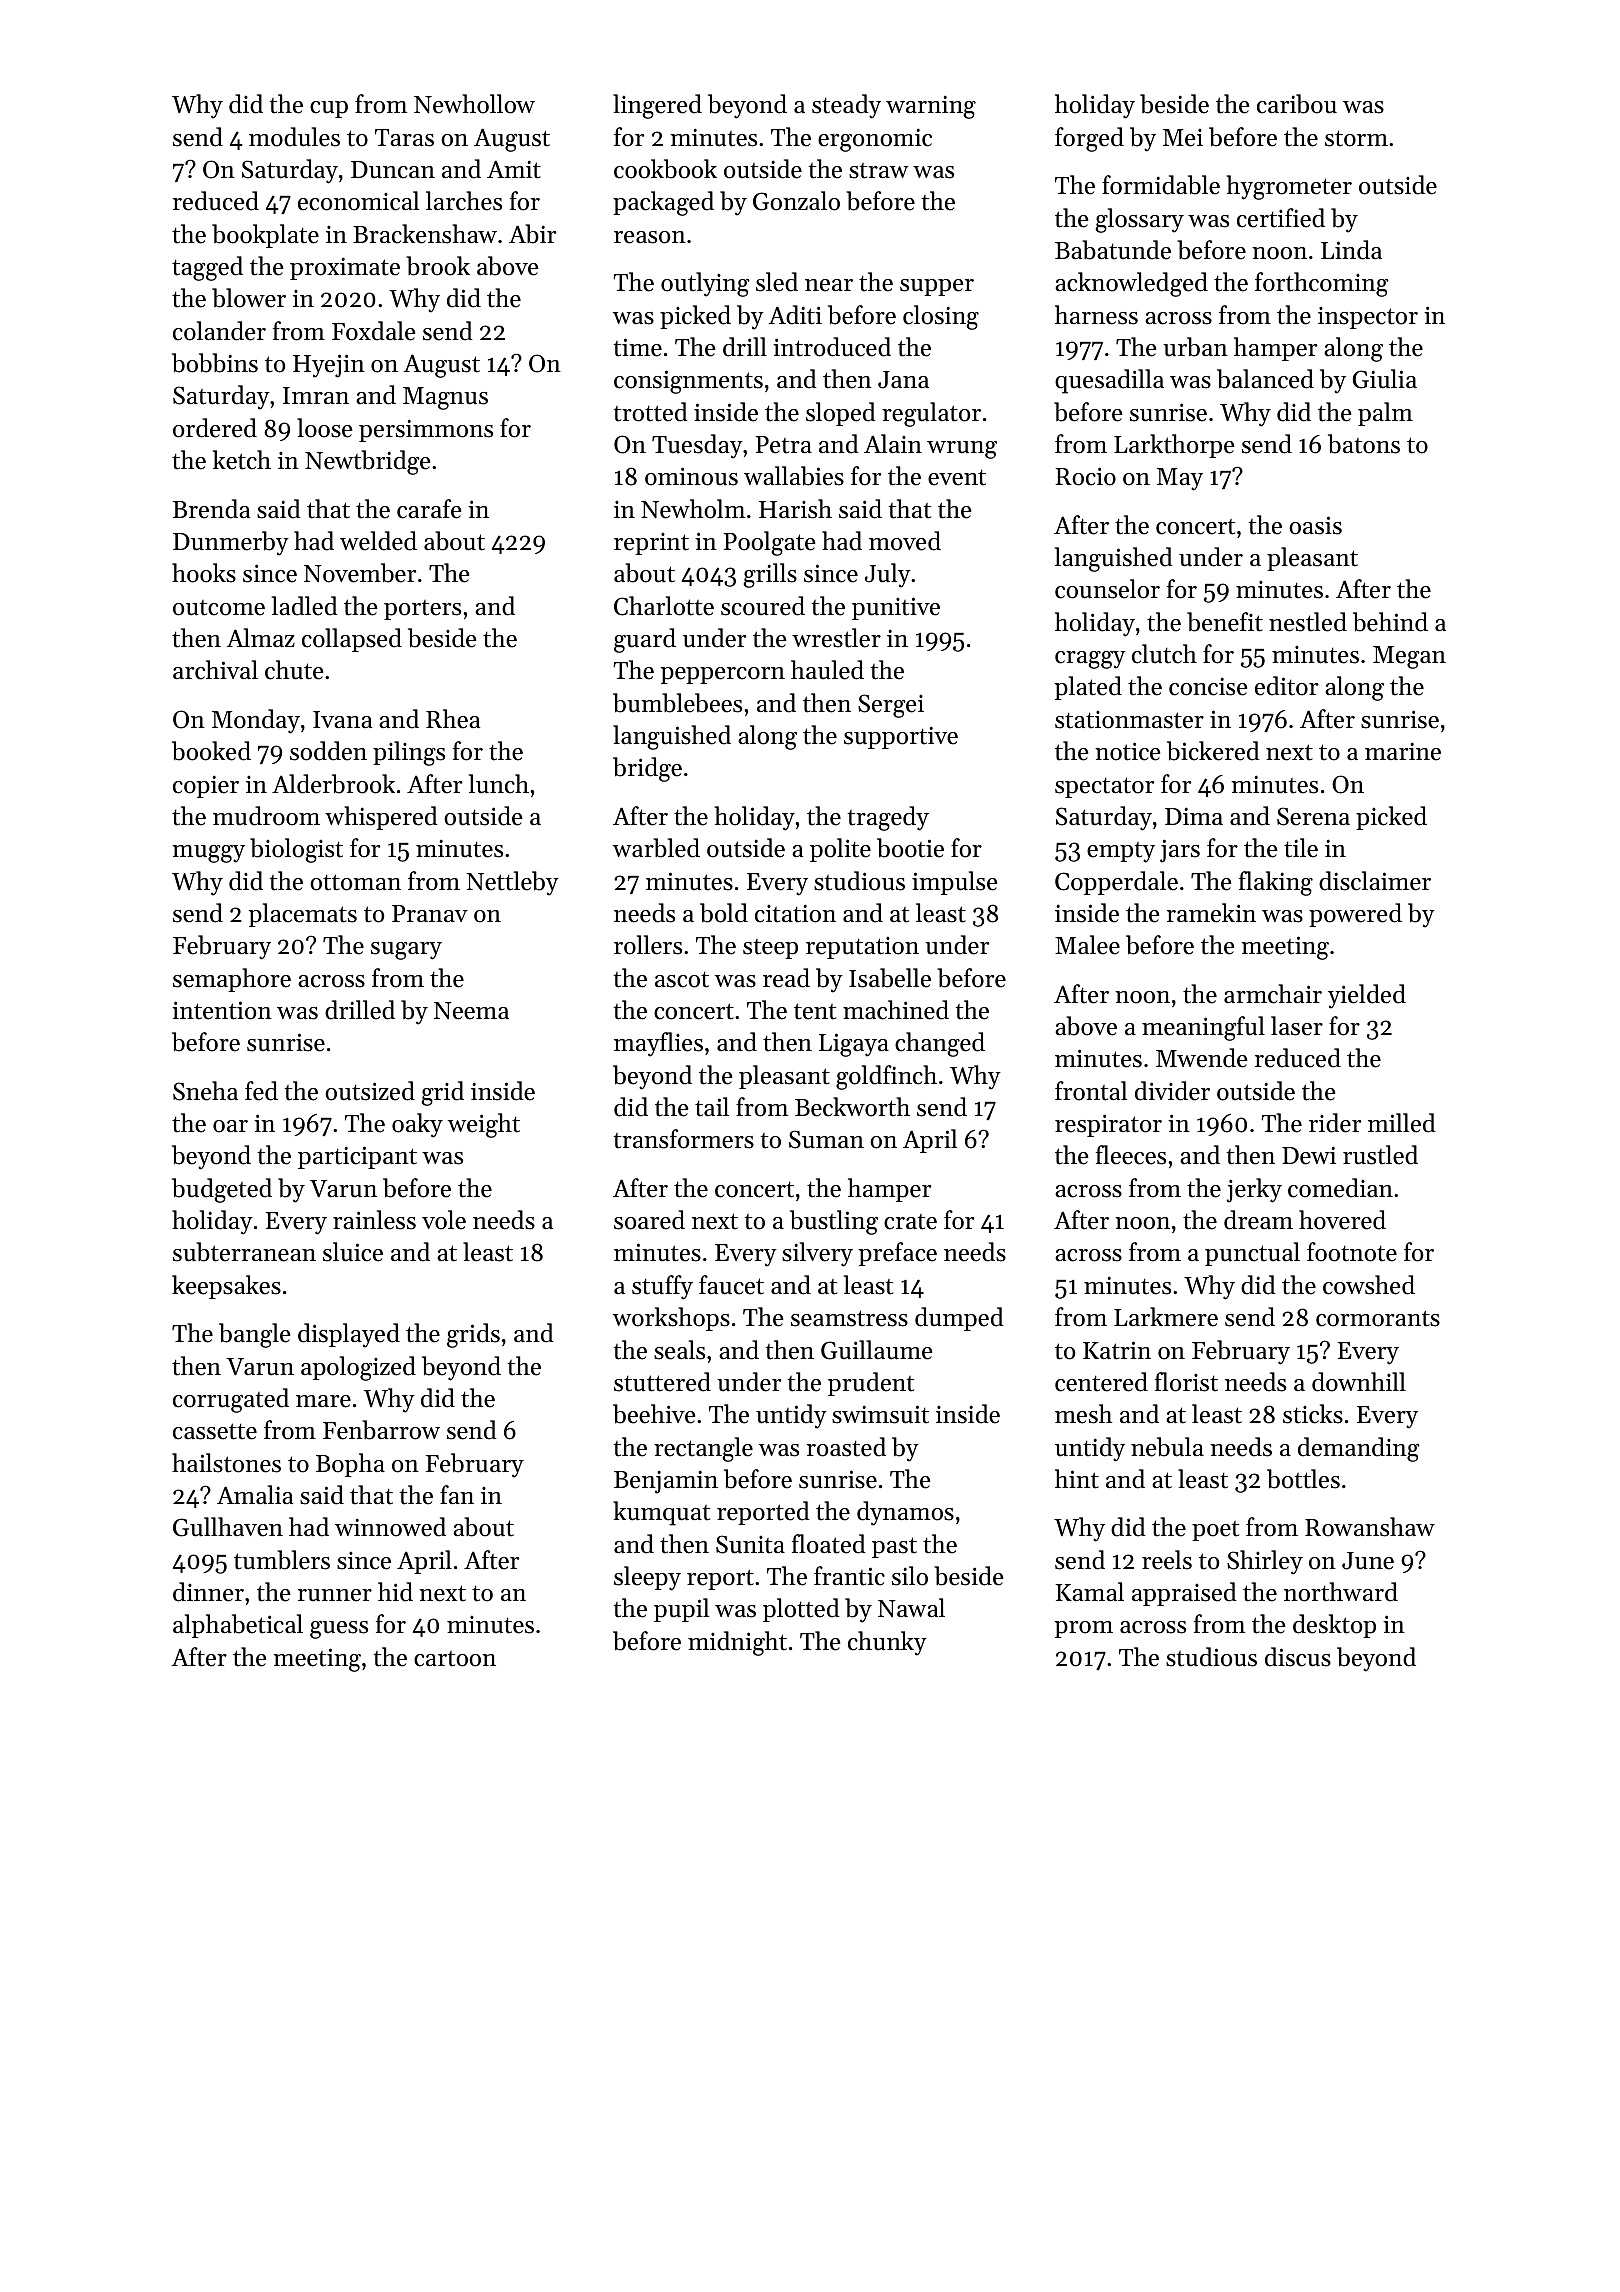 The width and height of the screenshot is (1620, 2292). Describe the element at coordinates (1355, 915) in the screenshot. I see `powered` at that location.
